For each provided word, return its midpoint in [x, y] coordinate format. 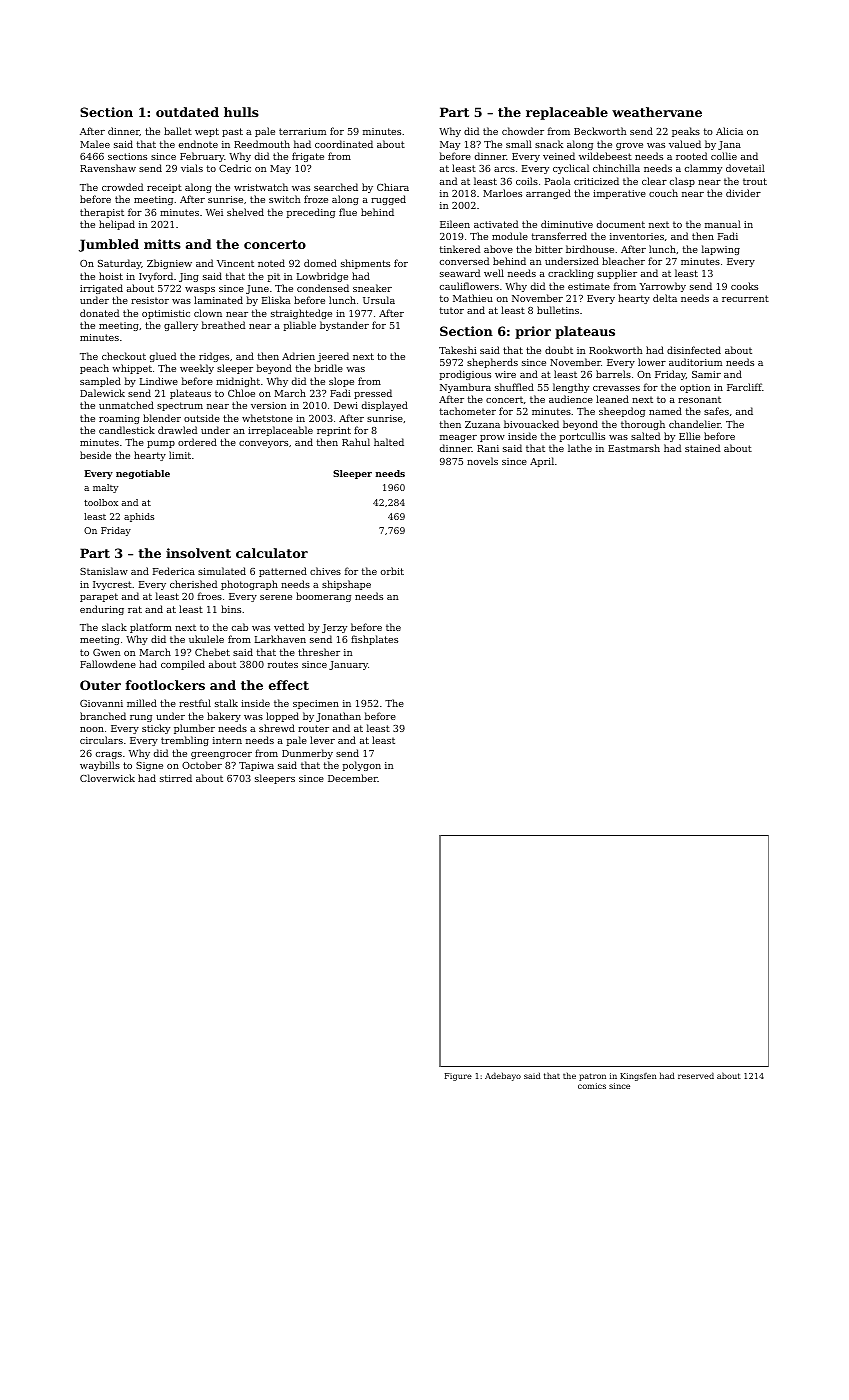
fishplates [374, 640]
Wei [214, 212]
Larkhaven [280, 639]
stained [702, 448]
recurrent [745, 298]
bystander [344, 326]
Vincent [235, 263]
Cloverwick [107, 778]
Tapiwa [256, 766]
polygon [362, 766]
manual [723, 224]
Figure [458, 1077]
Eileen [455, 224]
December [353, 778]
